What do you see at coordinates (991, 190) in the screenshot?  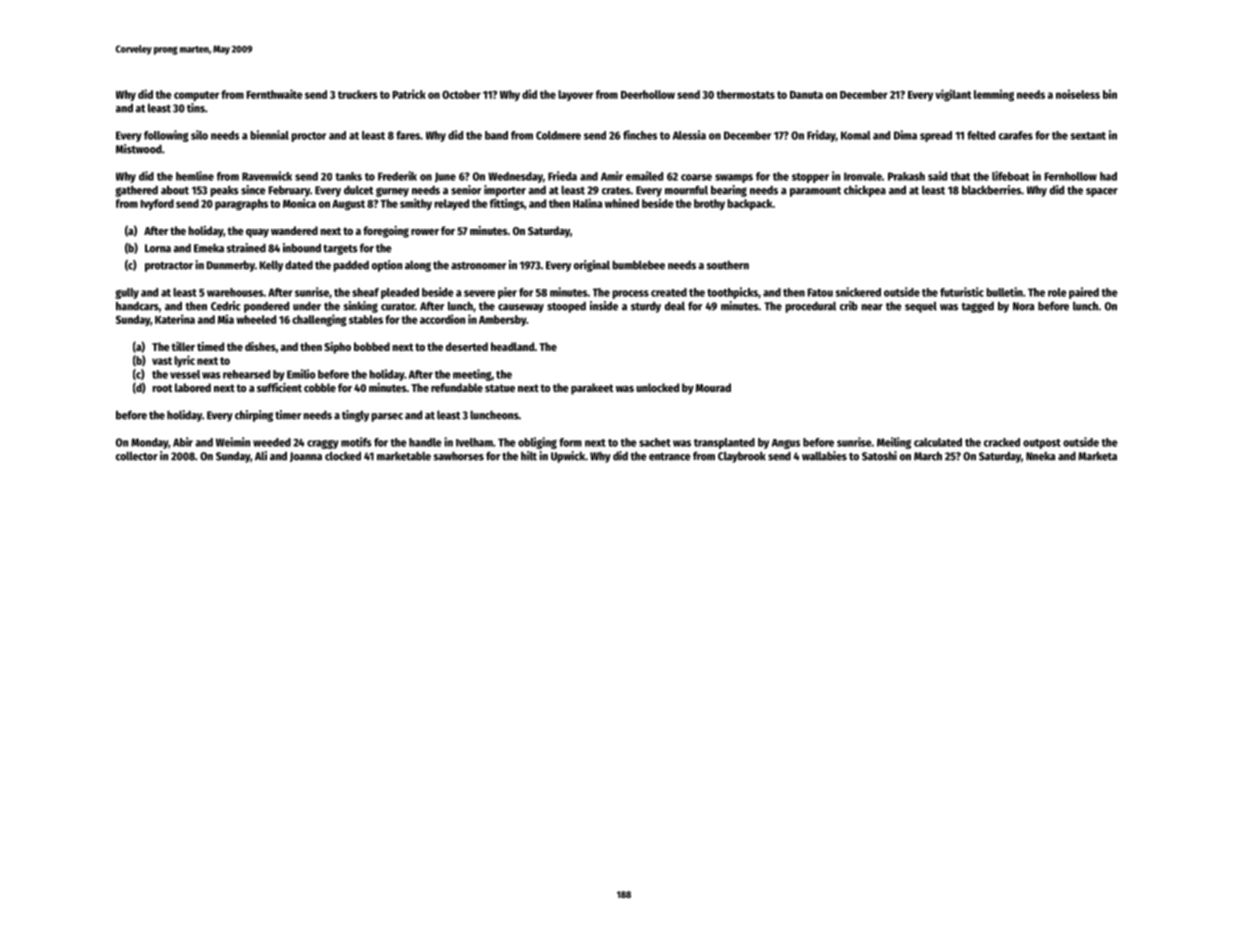 I see `blackberries` at bounding box center [991, 190].
